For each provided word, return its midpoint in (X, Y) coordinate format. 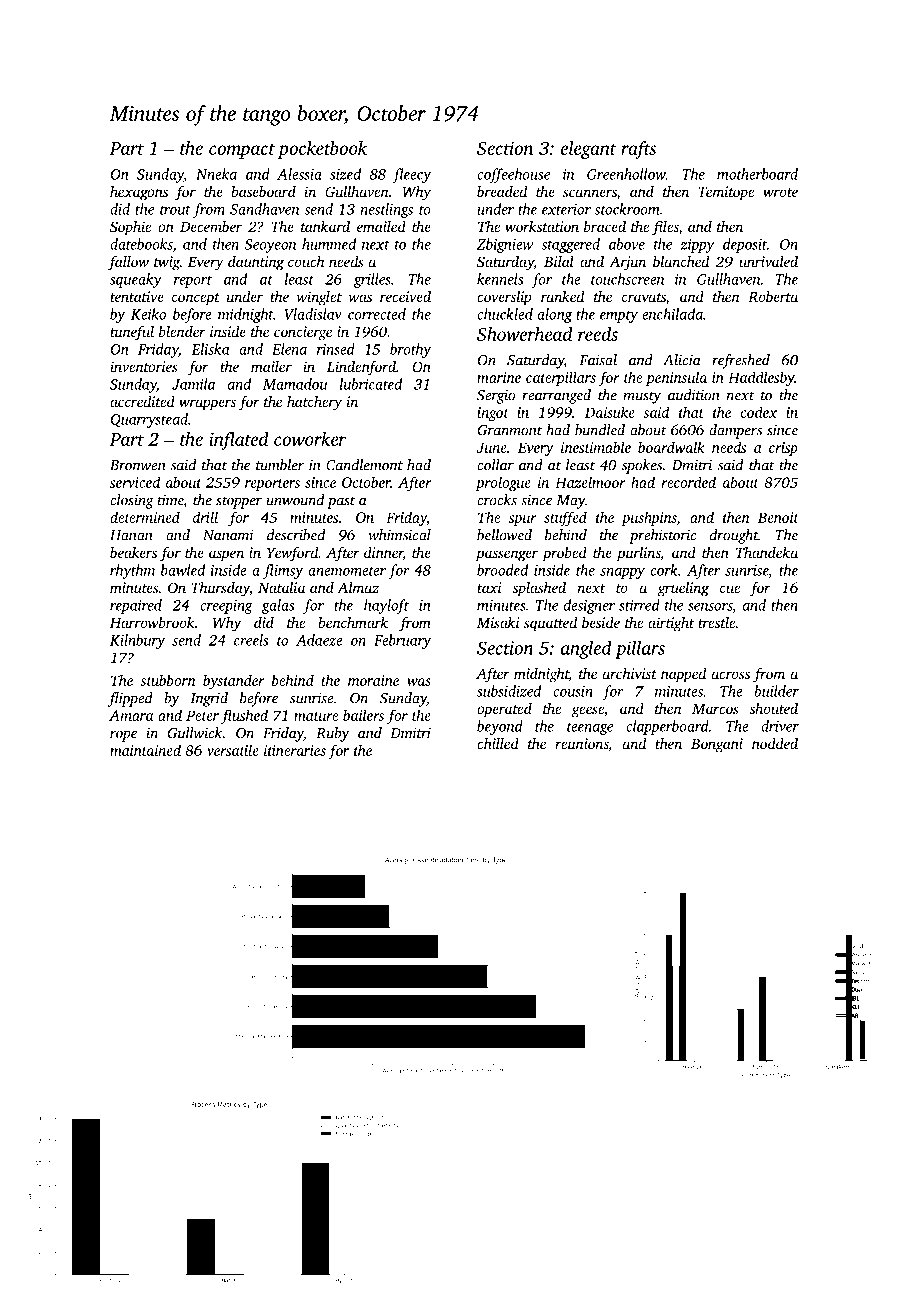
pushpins (649, 518)
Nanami (228, 535)
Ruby (333, 734)
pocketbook (322, 150)
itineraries (295, 750)
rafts (638, 150)
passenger (507, 556)
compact (242, 151)
